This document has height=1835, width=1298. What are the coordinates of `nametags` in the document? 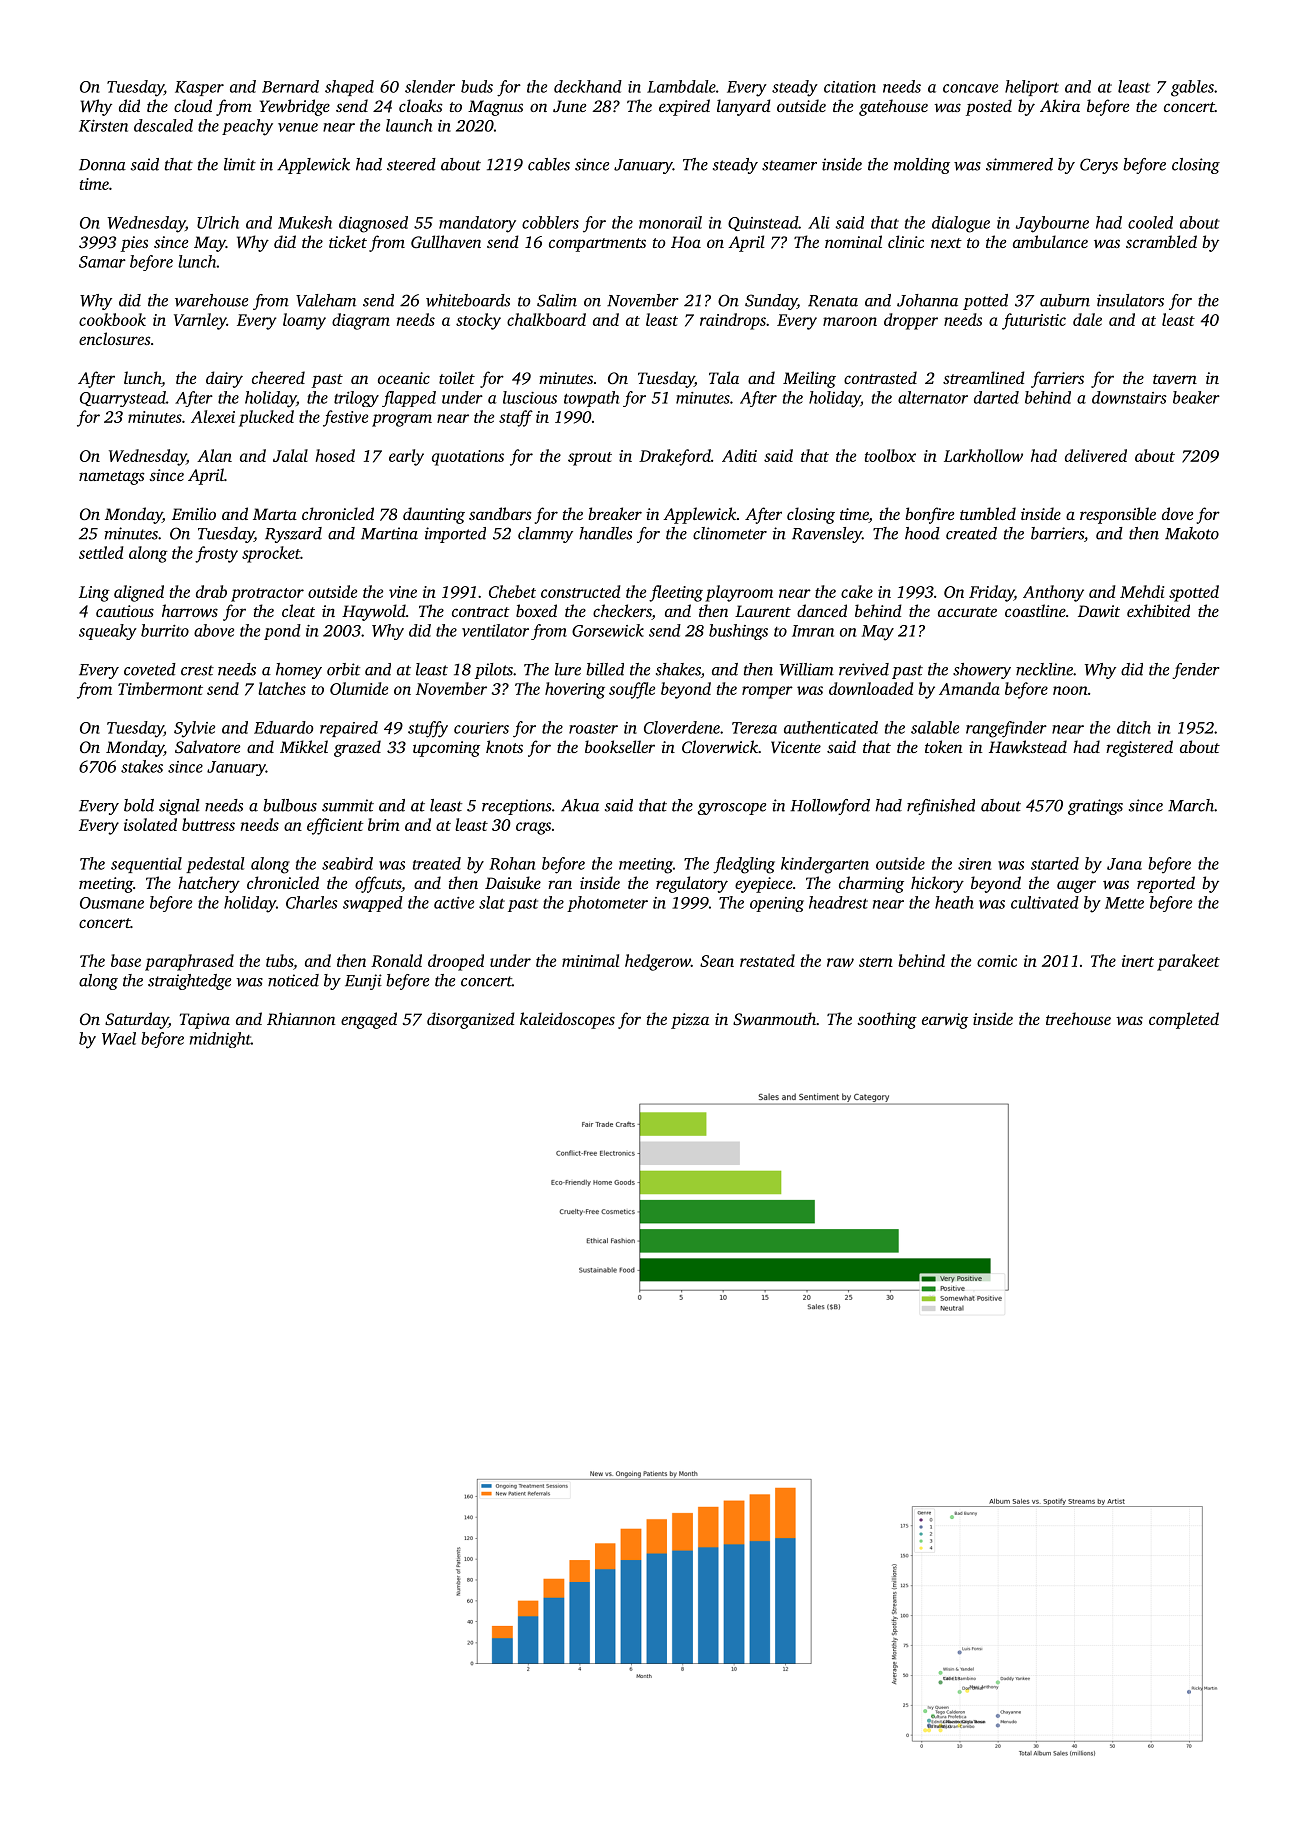 It's located at (112, 478).
